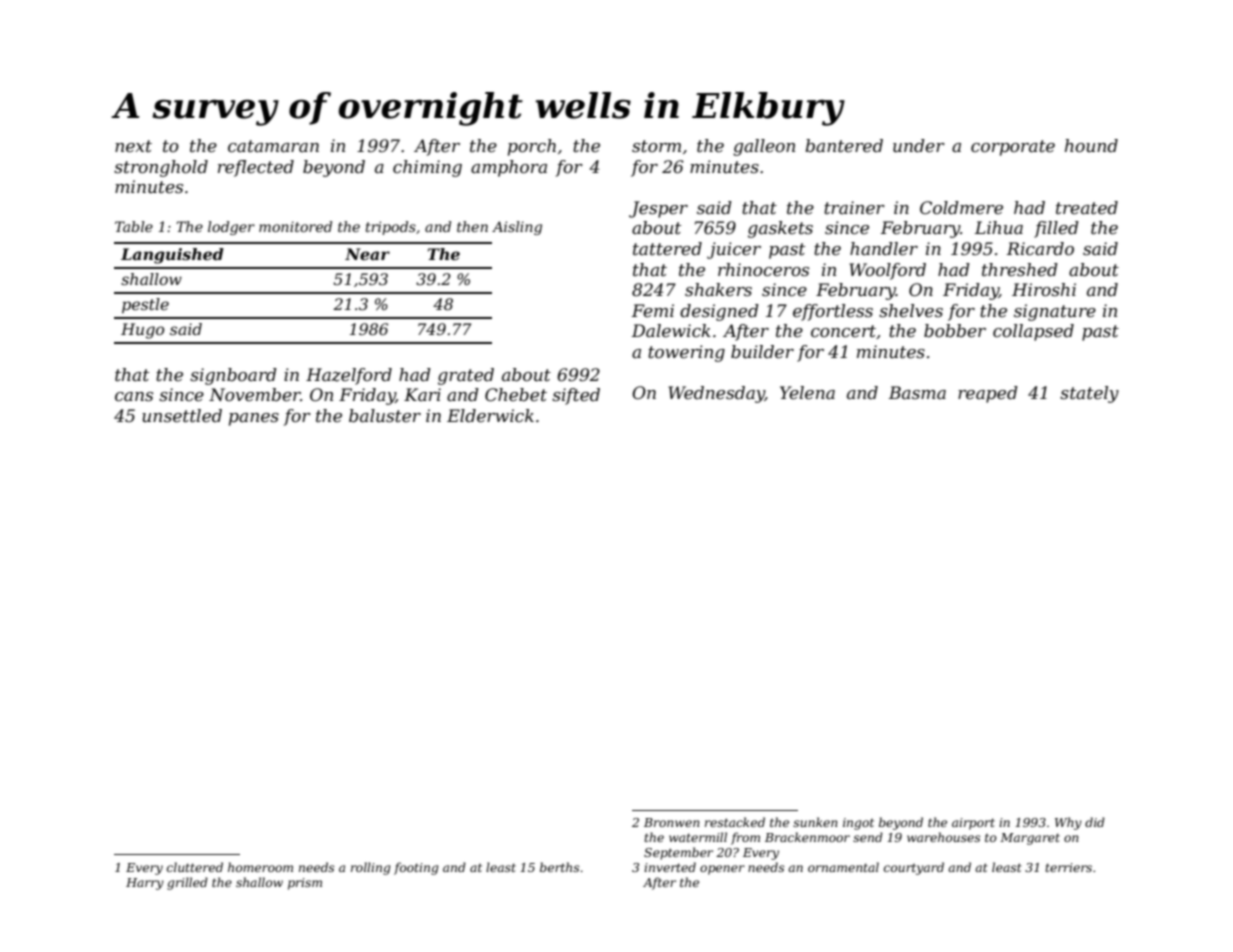 Image resolution: width=1233 pixels, height=952 pixels. What do you see at coordinates (427, 168) in the screenshot?
I see `chiming` at bounding box center [427, 168].
